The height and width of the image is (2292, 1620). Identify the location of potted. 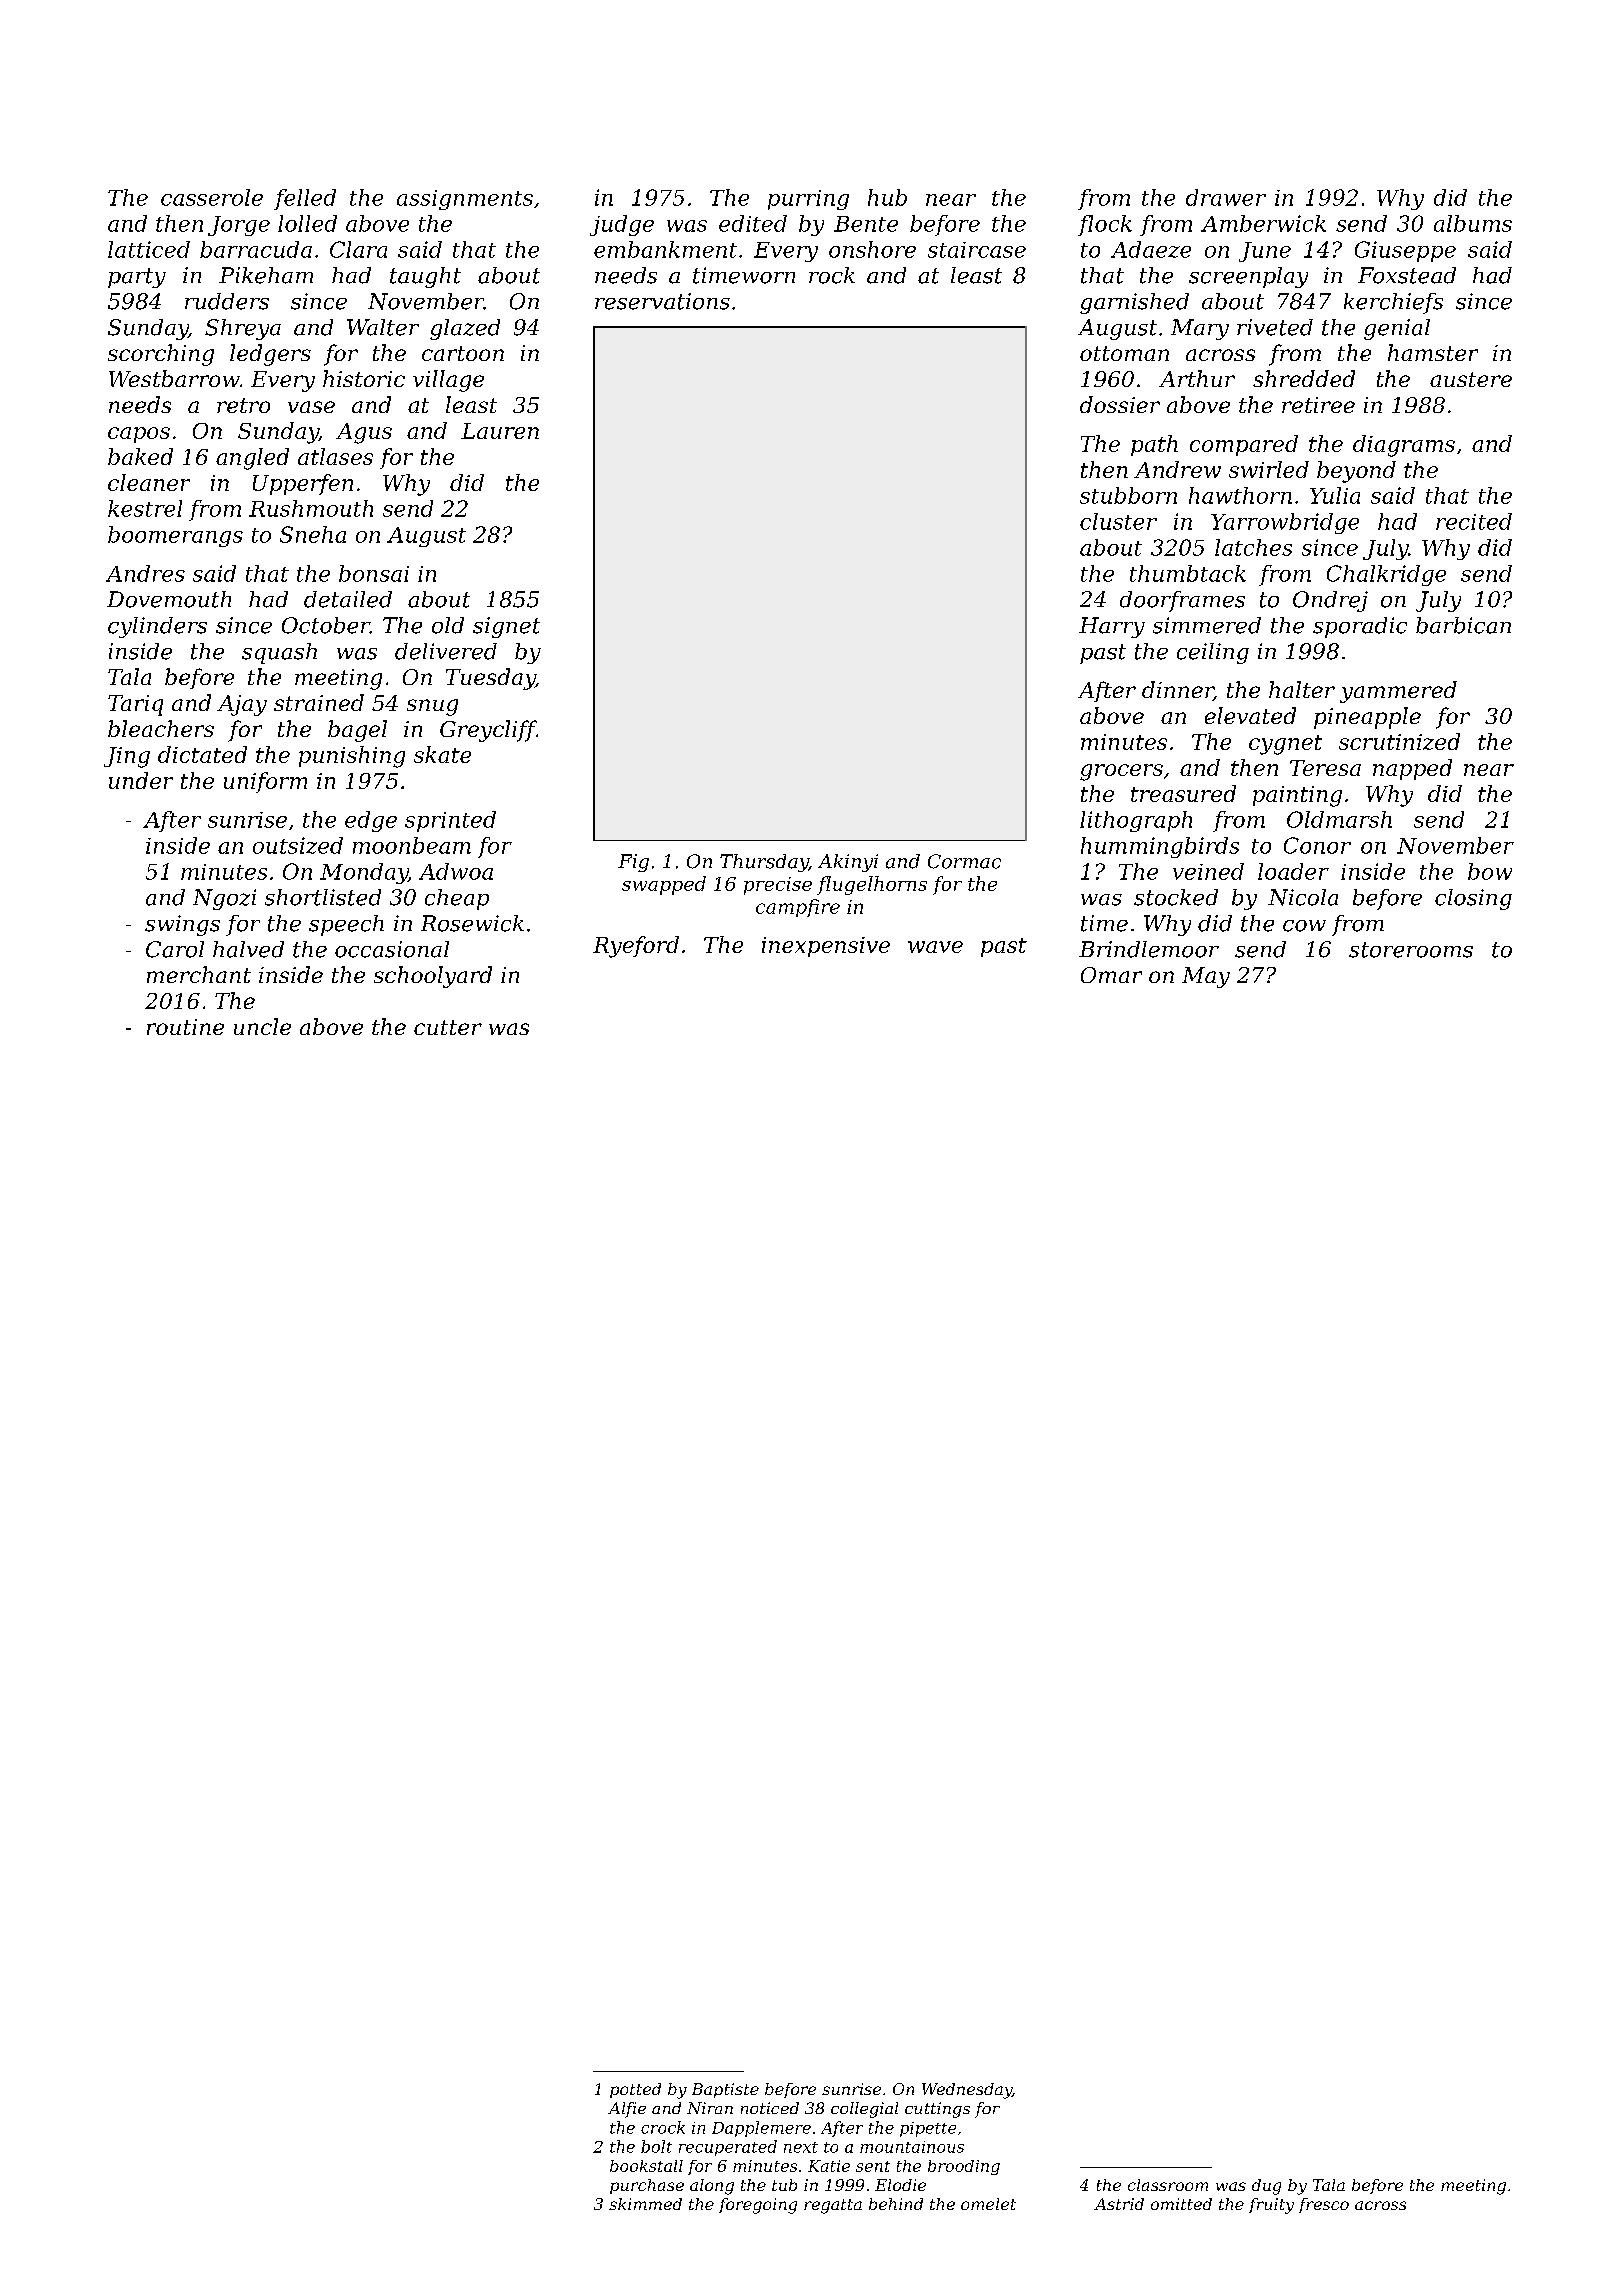
(635, 2090).
